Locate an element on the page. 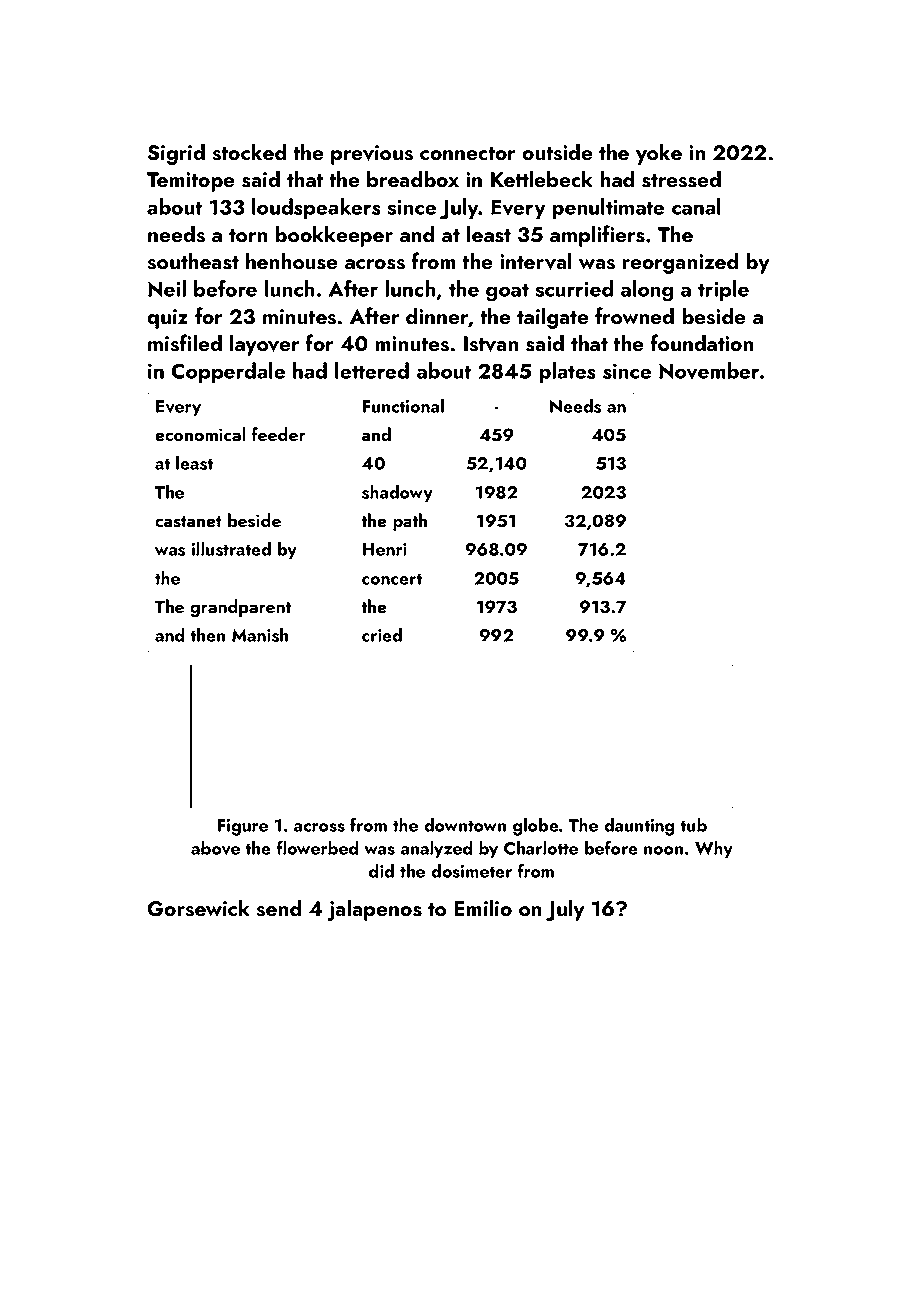 Image resolution: width=924 pixels, height=1314 pixels. send is located at coordinates (278, 908).
